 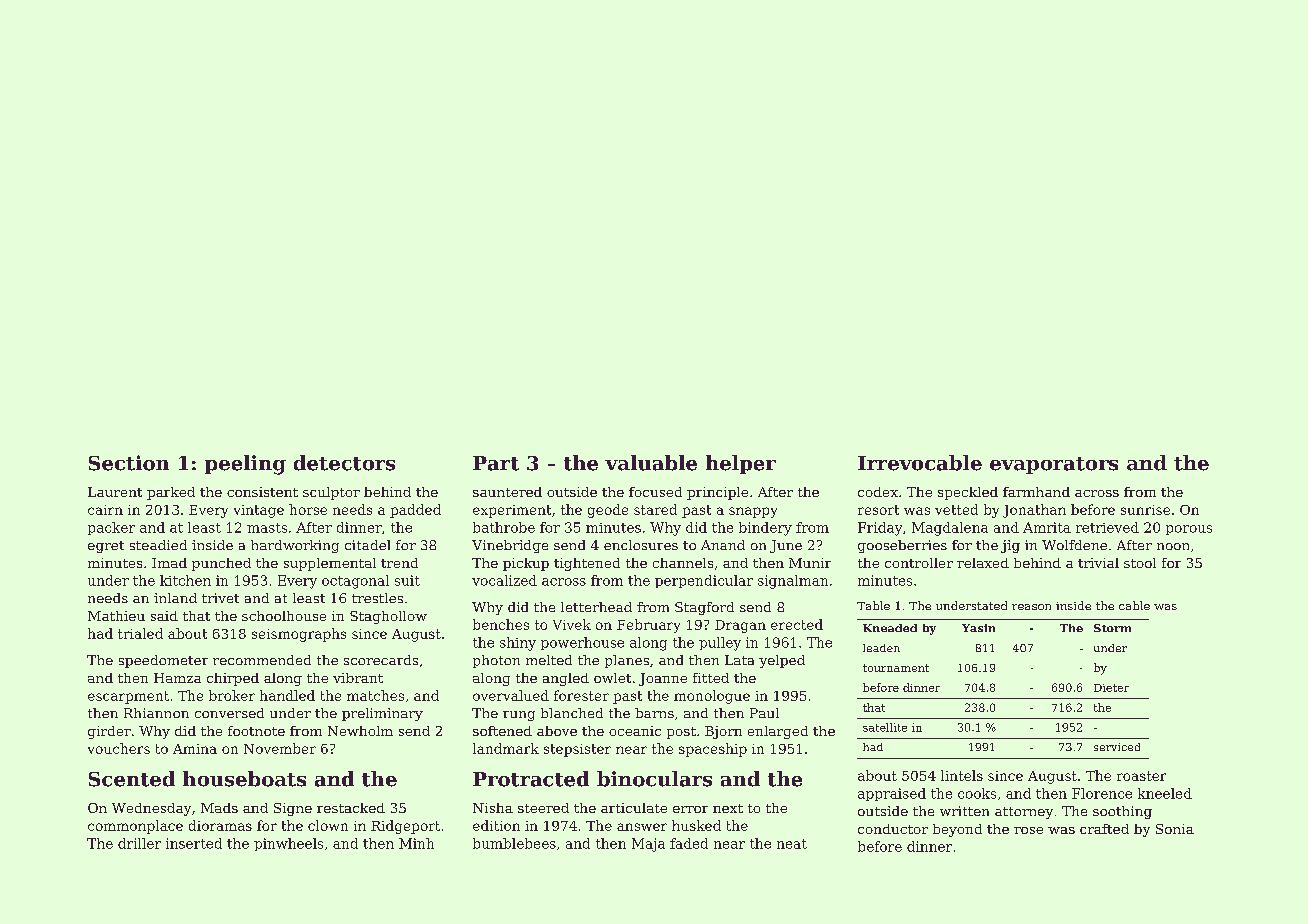 What do you see at coordinates (511, 695) in the screenshot?
I see `overvalued` at bounding box center [511, 695].
